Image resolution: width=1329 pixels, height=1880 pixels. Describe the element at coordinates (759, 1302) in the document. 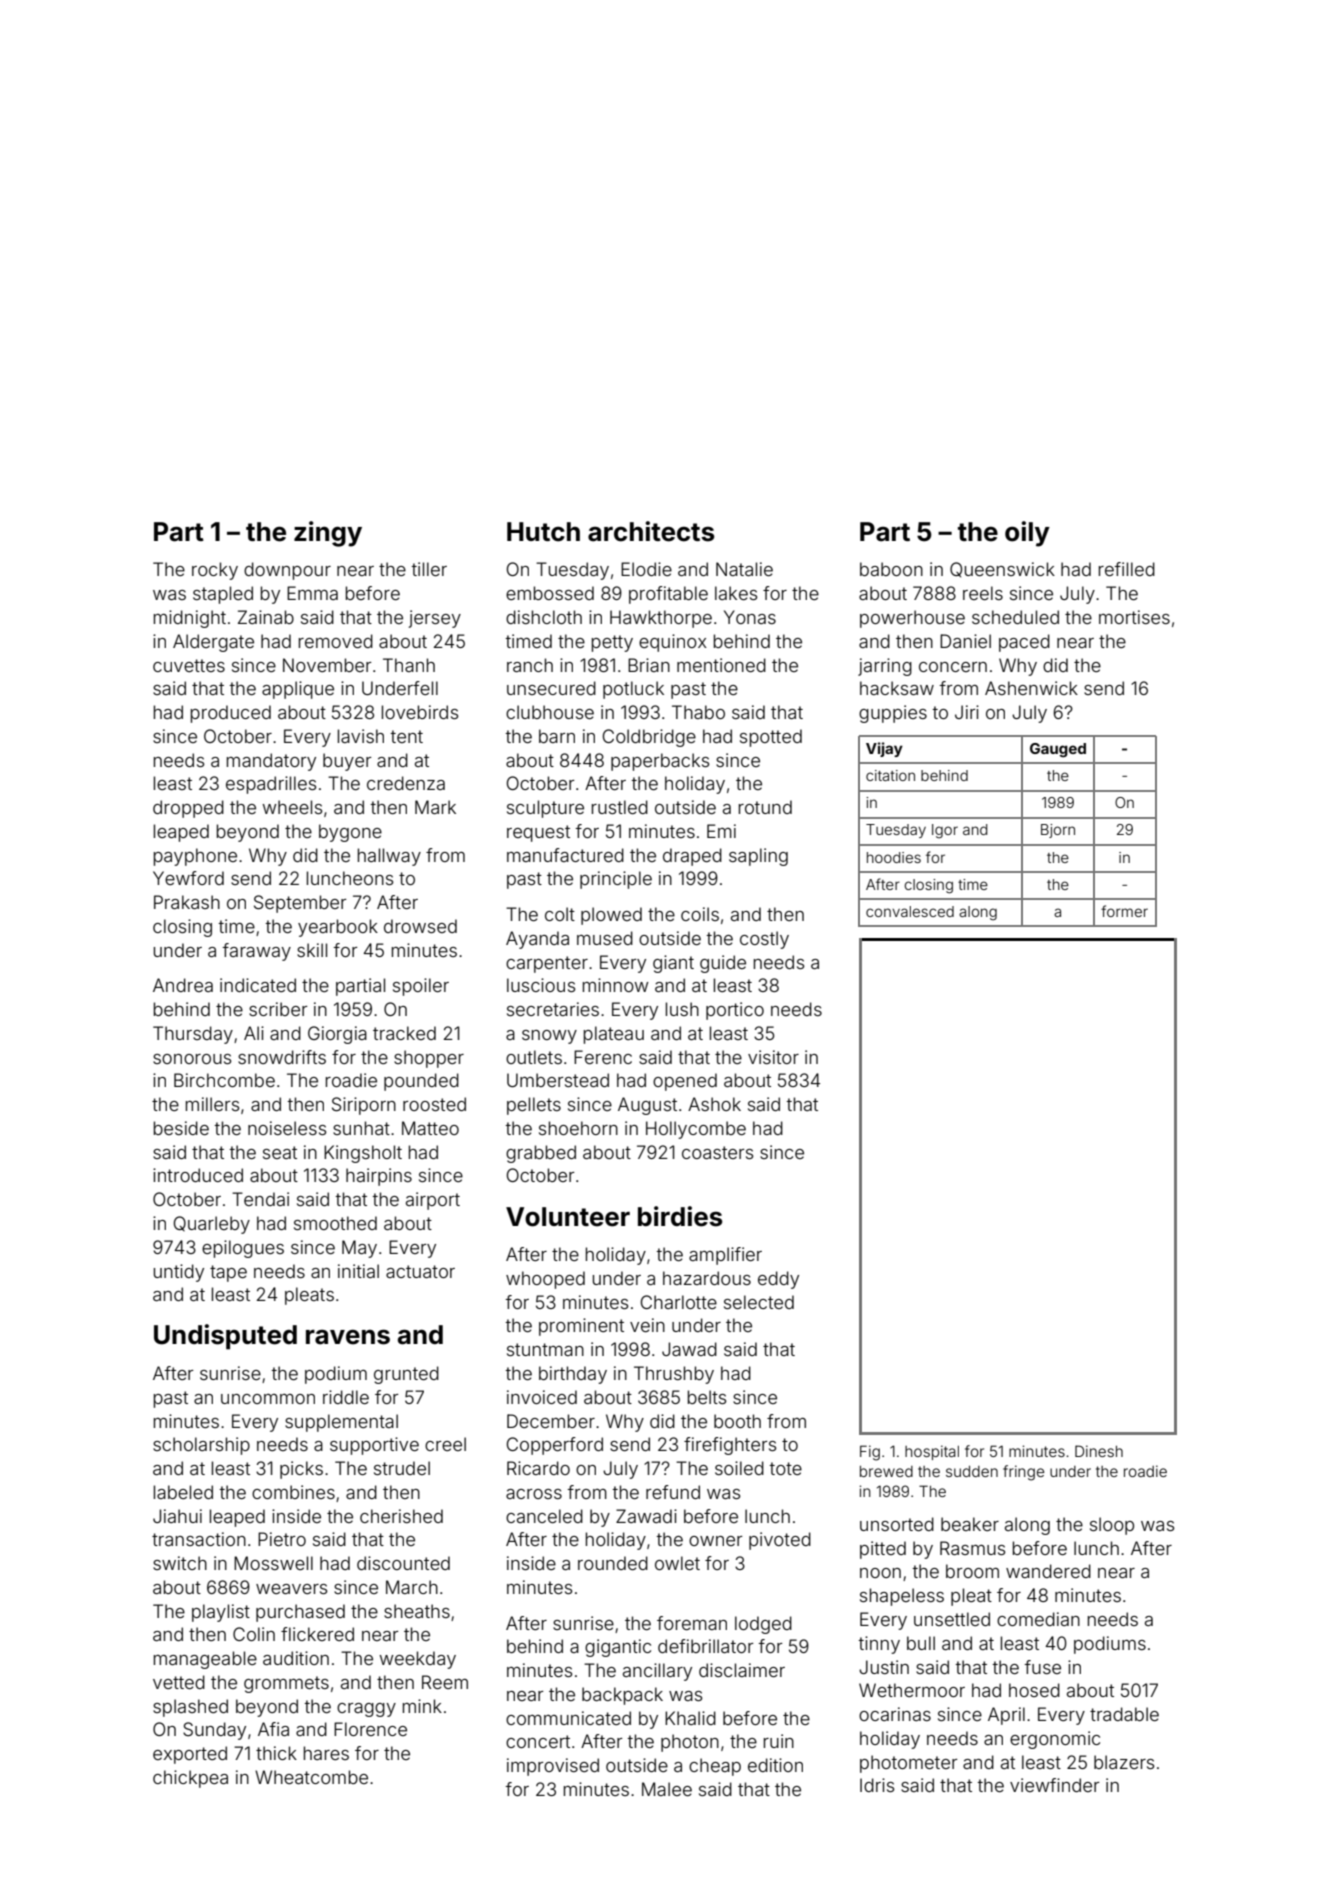

I see `selected` at that location.
